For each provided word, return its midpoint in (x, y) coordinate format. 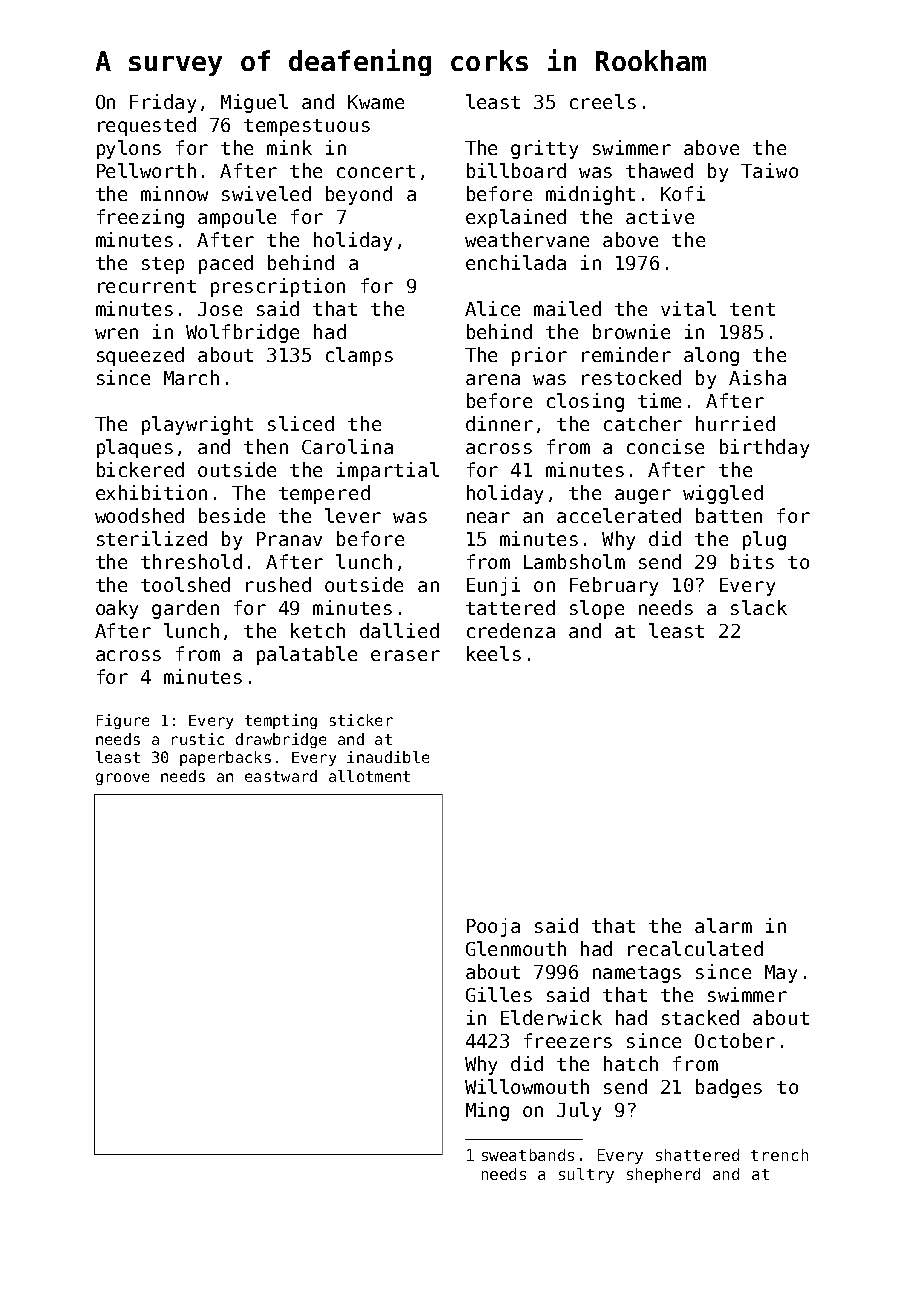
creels (603, 101)
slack (759, 607)
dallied (399, 630)
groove (122, 779)
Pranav (289, 539)
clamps (359, 356)
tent (752, 309)
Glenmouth (516, 948)
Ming (487, 1111)
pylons (129, 149)
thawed (659, 170)
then (266, 446)
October (735, 1040)
